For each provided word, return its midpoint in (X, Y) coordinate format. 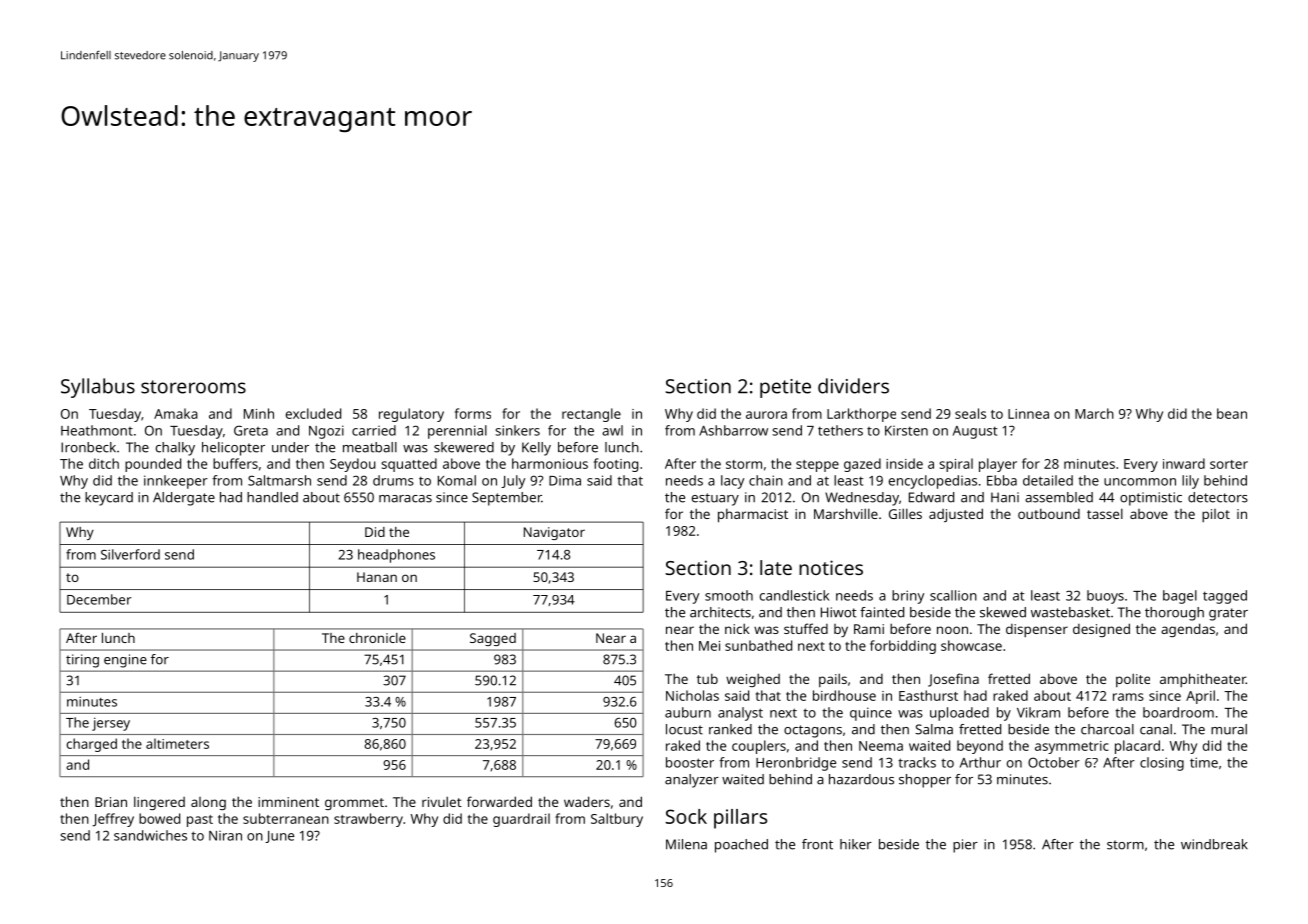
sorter (1229, 464)
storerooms (193, 387)
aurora (766, 415)
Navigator (554, 533)
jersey (111, 724)
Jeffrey (113, 820)
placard (1137, 747)
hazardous (861, 779)
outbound (1049, 513)
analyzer (692, 781)
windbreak (1214, 844)
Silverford (130, 554)
